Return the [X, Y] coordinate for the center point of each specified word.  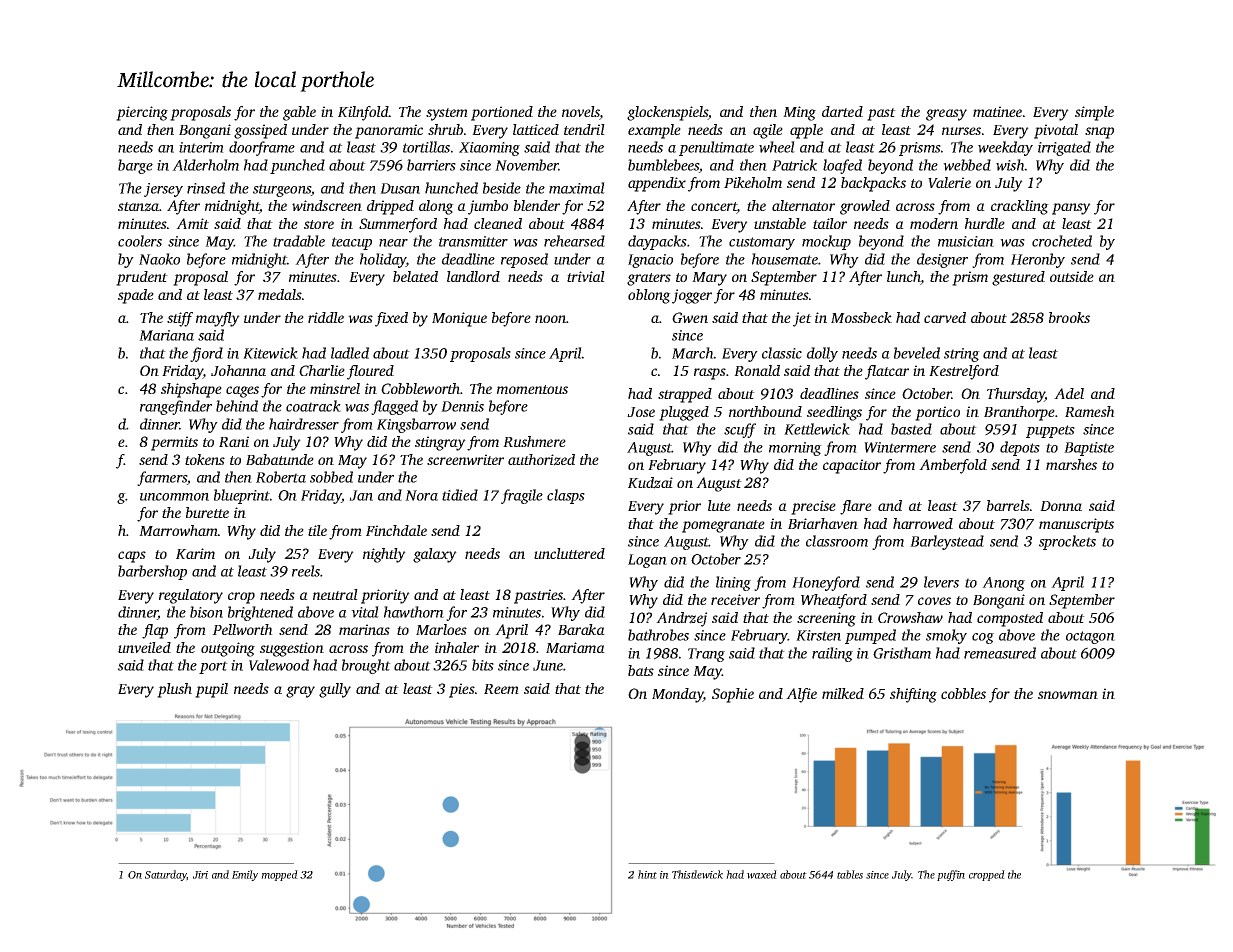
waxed [762, 874]
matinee [997, 111]
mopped [279, 875]
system [447, 114]
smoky [946, 636]
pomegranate [723, 526]
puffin [951, 875]
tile [317, 530]
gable [299, 113]
